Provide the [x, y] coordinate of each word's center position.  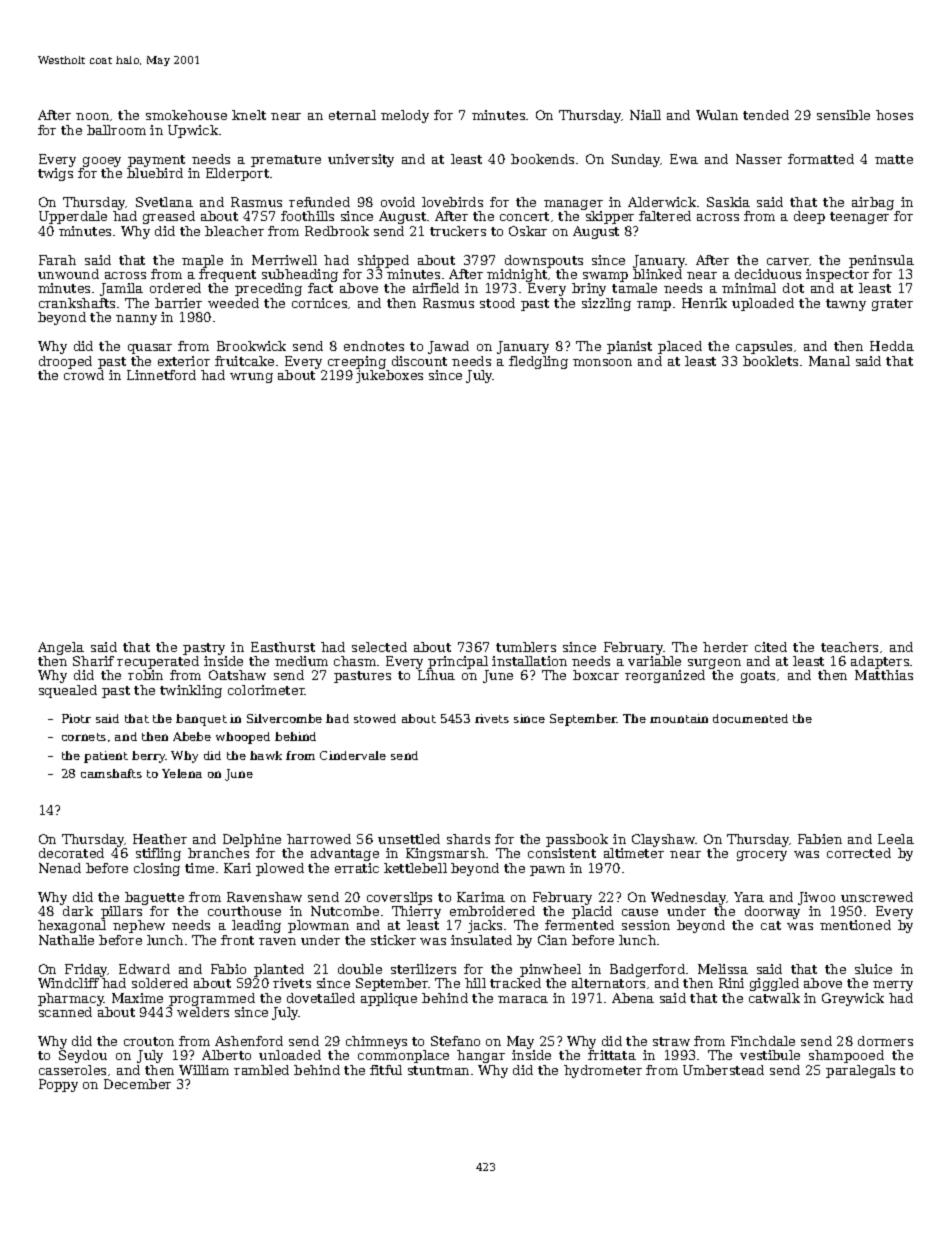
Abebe [192, 736]
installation [529, 661]
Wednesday [689, 898]
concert [524, 216]
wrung [251, 378]
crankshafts [77, 303]
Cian [552, 940]
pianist [629, 347]
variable [654, 661]
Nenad [60, 868]
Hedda [892, 346]
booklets [770, 361]
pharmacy [71, 999]
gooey [102, 162]
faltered [665, 216]
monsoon [602, 362]
